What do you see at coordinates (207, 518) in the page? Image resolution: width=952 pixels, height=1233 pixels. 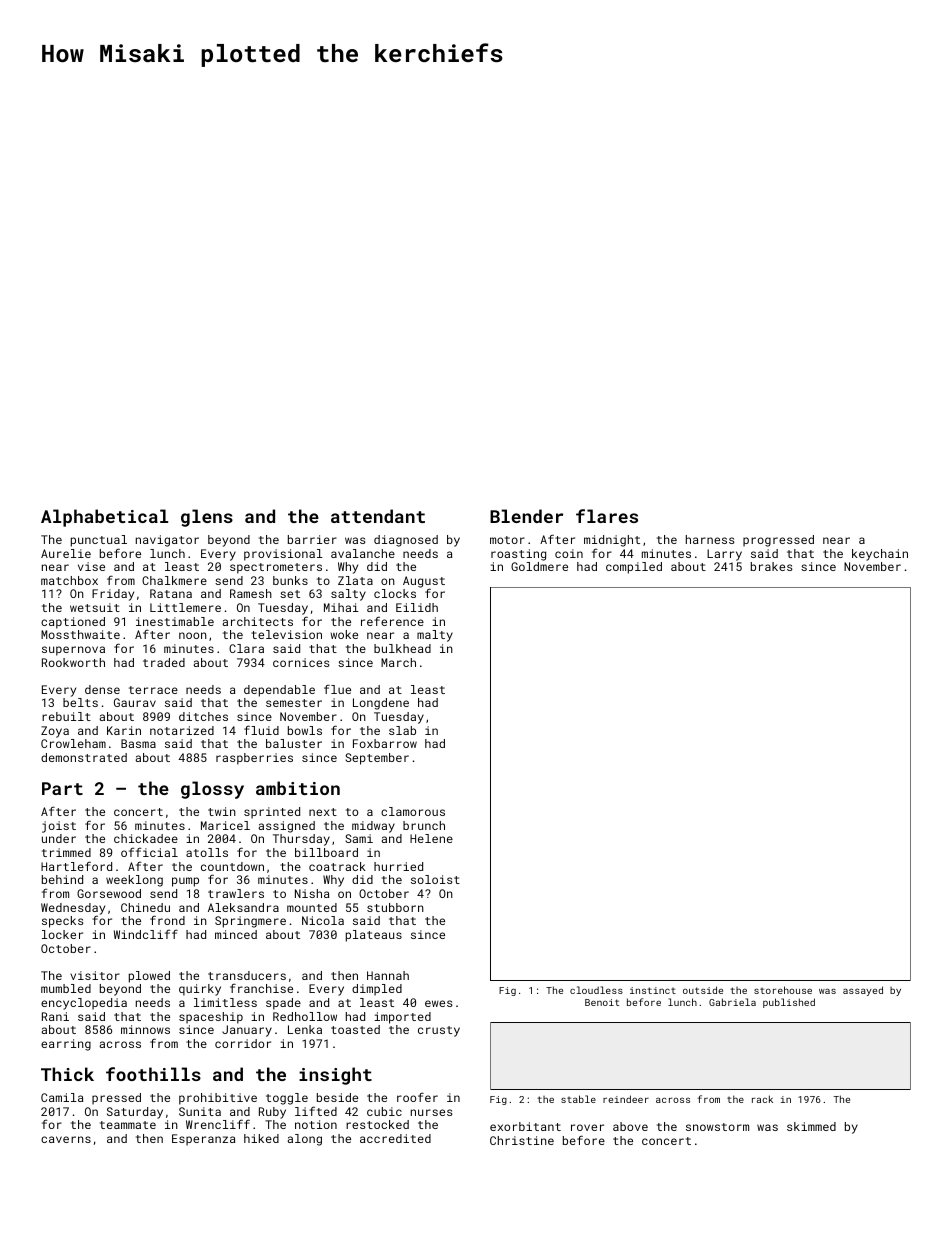 I see `glens` at bounding box center [207, 518].
